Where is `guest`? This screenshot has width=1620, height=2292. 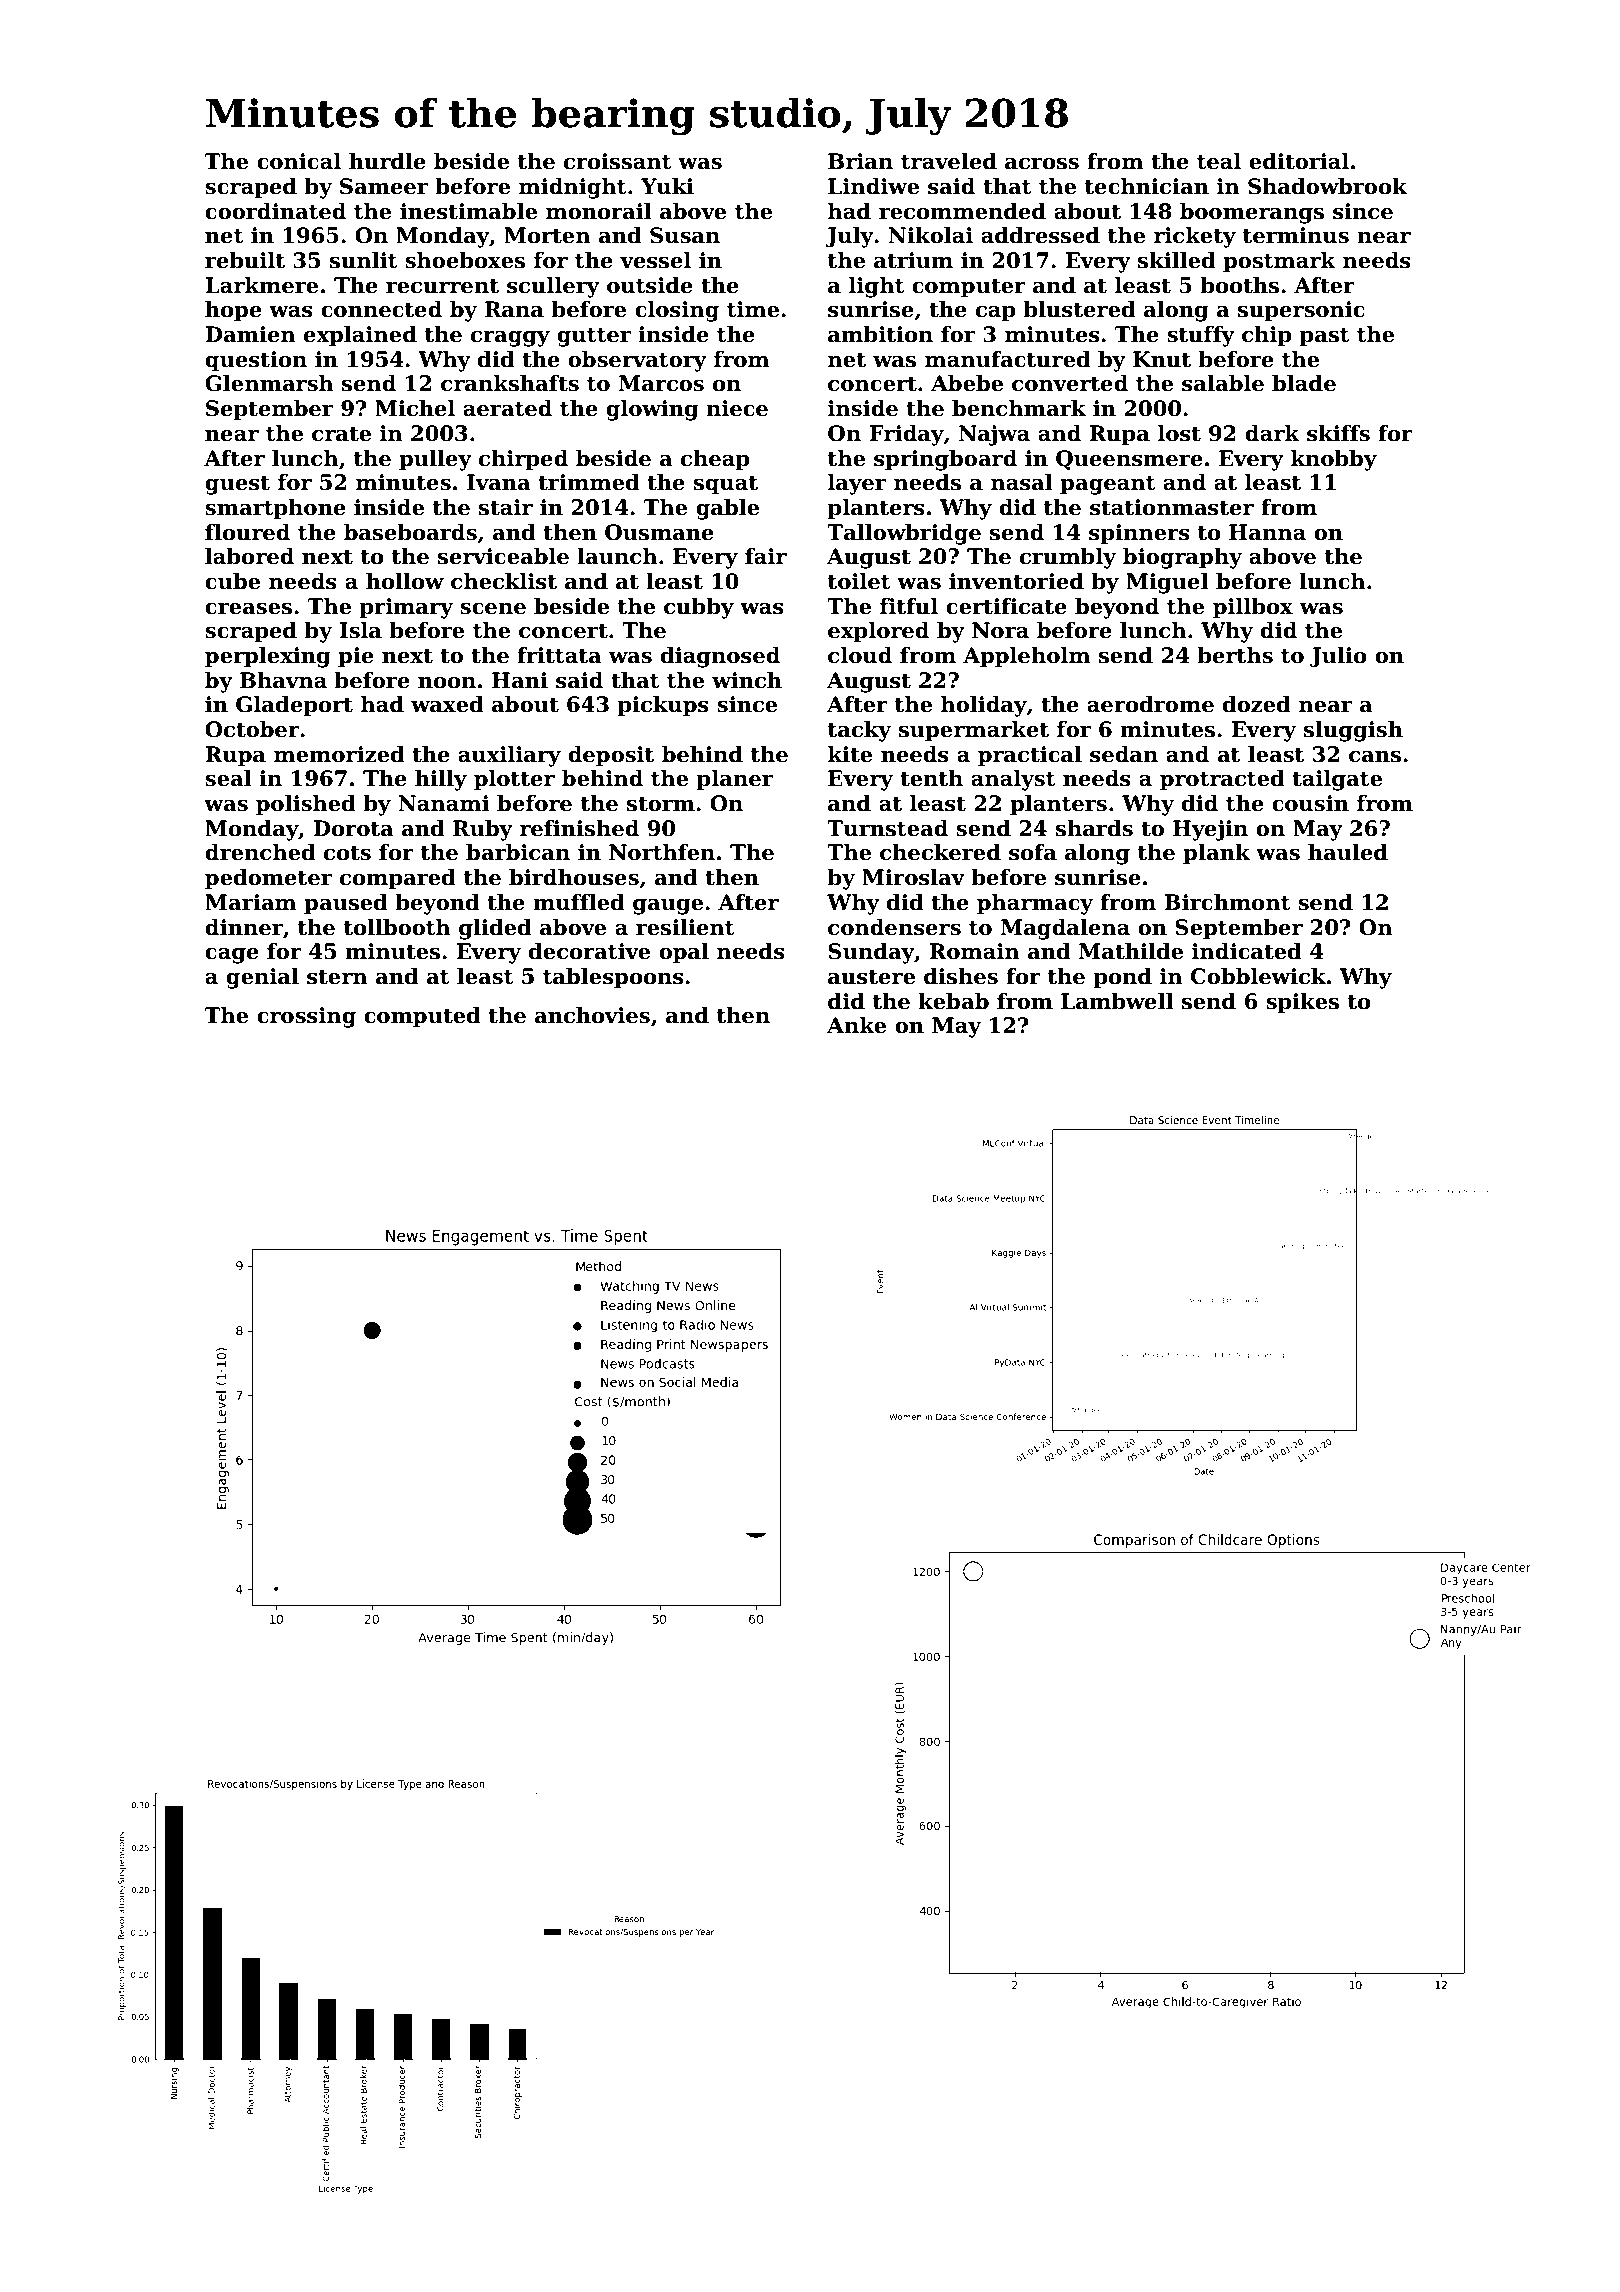
guest is located at coordinates (237, 485).
